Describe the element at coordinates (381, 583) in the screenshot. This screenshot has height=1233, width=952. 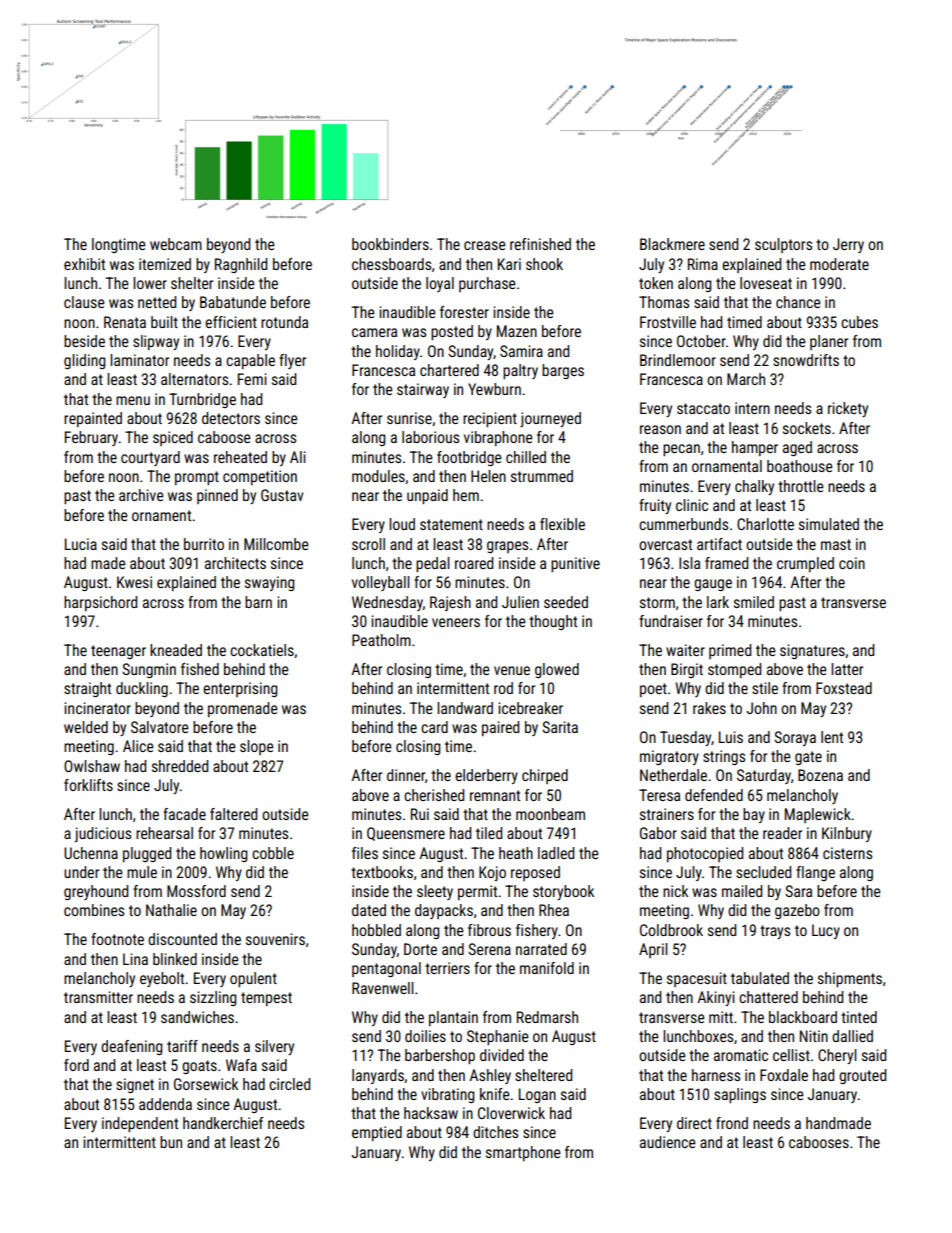
I see `volleyball` at that location.
